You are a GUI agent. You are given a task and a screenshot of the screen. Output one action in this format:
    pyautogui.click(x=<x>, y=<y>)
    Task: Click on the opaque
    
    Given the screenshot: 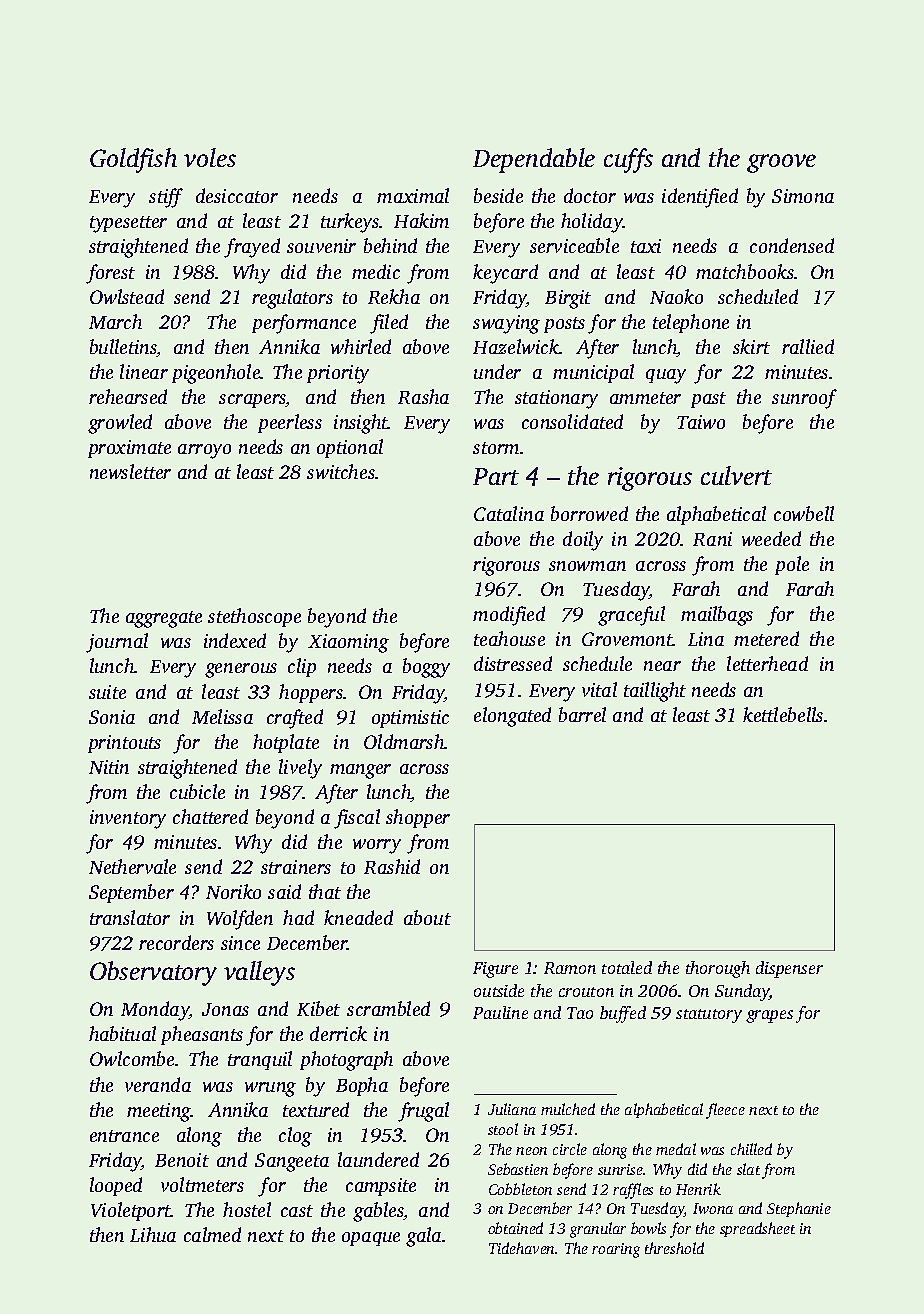 What is the action you would take?
    pyautogui.click(x=371, y=1239)
